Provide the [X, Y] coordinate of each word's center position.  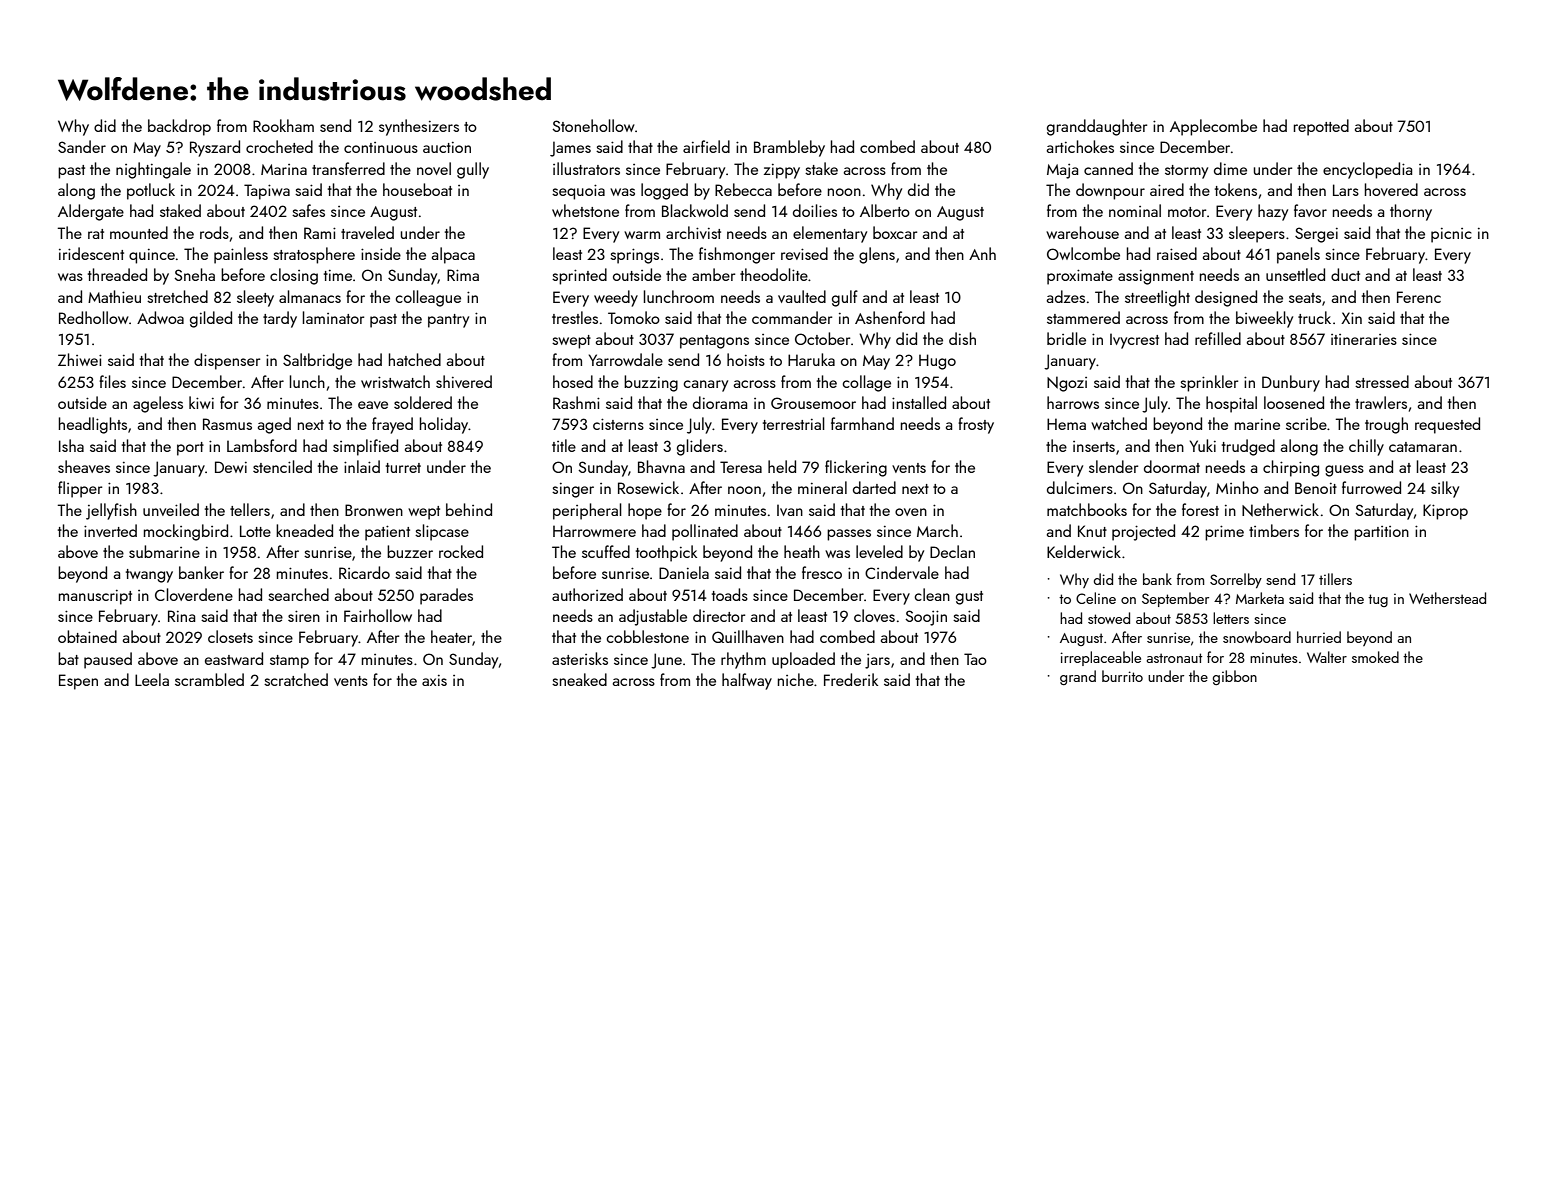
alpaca [453, 255]
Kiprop [1445, 512]
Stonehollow [593, 125]
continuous [381, 147]
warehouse [1082, 232]
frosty [976, 425]
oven [911, 512]
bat [68, 658]
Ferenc [1419, 297]
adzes [1066, 296]
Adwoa [160, 317]
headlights [93, 425]
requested [1447, 425]
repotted [1321, 127]
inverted [110, 530]
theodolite [774, 274]
